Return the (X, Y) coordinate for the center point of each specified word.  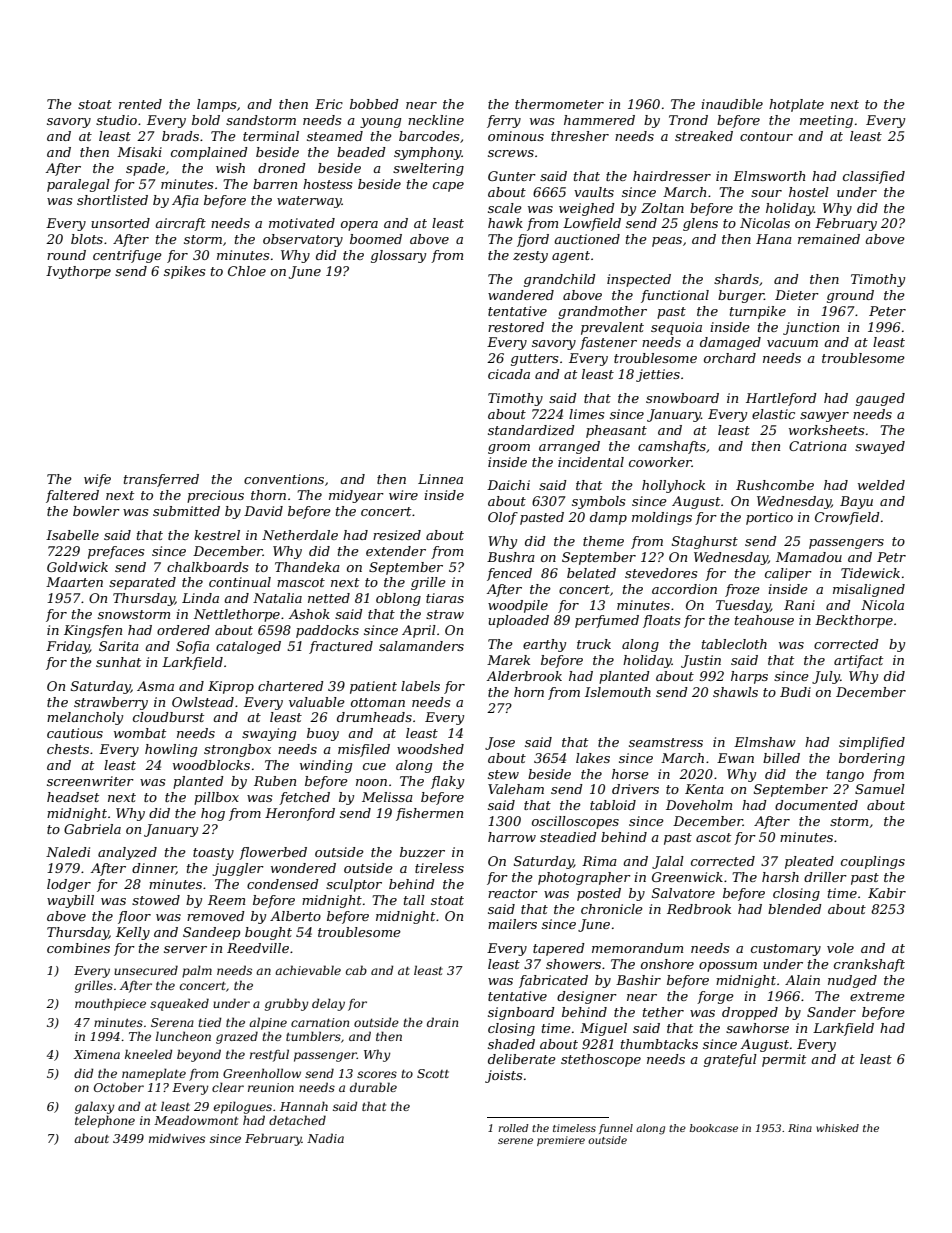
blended (795, 909)
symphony (428, 153)
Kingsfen (93, 631)
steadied (568, 837)
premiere (561, 1141)
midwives (177, 1138)
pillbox (216, 798)
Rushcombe (775, 485)
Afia (185, 201)
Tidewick (870, 573)
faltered (72, 496)
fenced (509, 574)
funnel (616, 1129)
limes (586, 414)
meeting (826, 121)
